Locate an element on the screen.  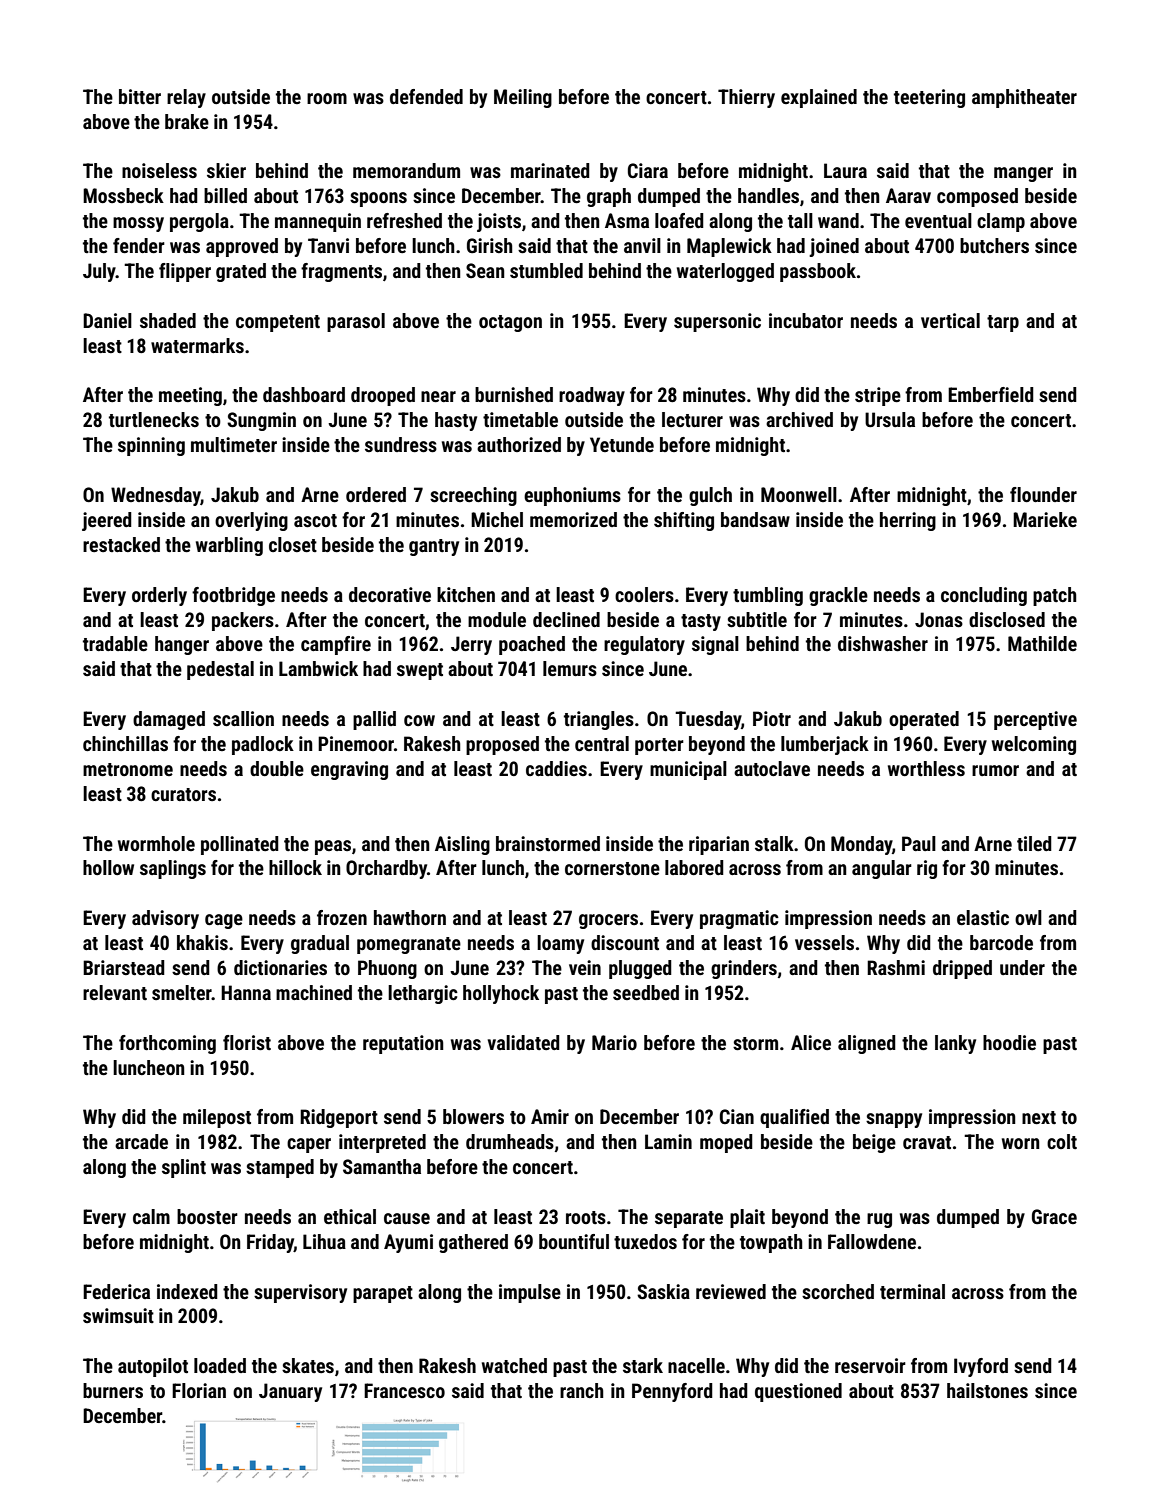
wormhole is located at coordinates (156, 843).
